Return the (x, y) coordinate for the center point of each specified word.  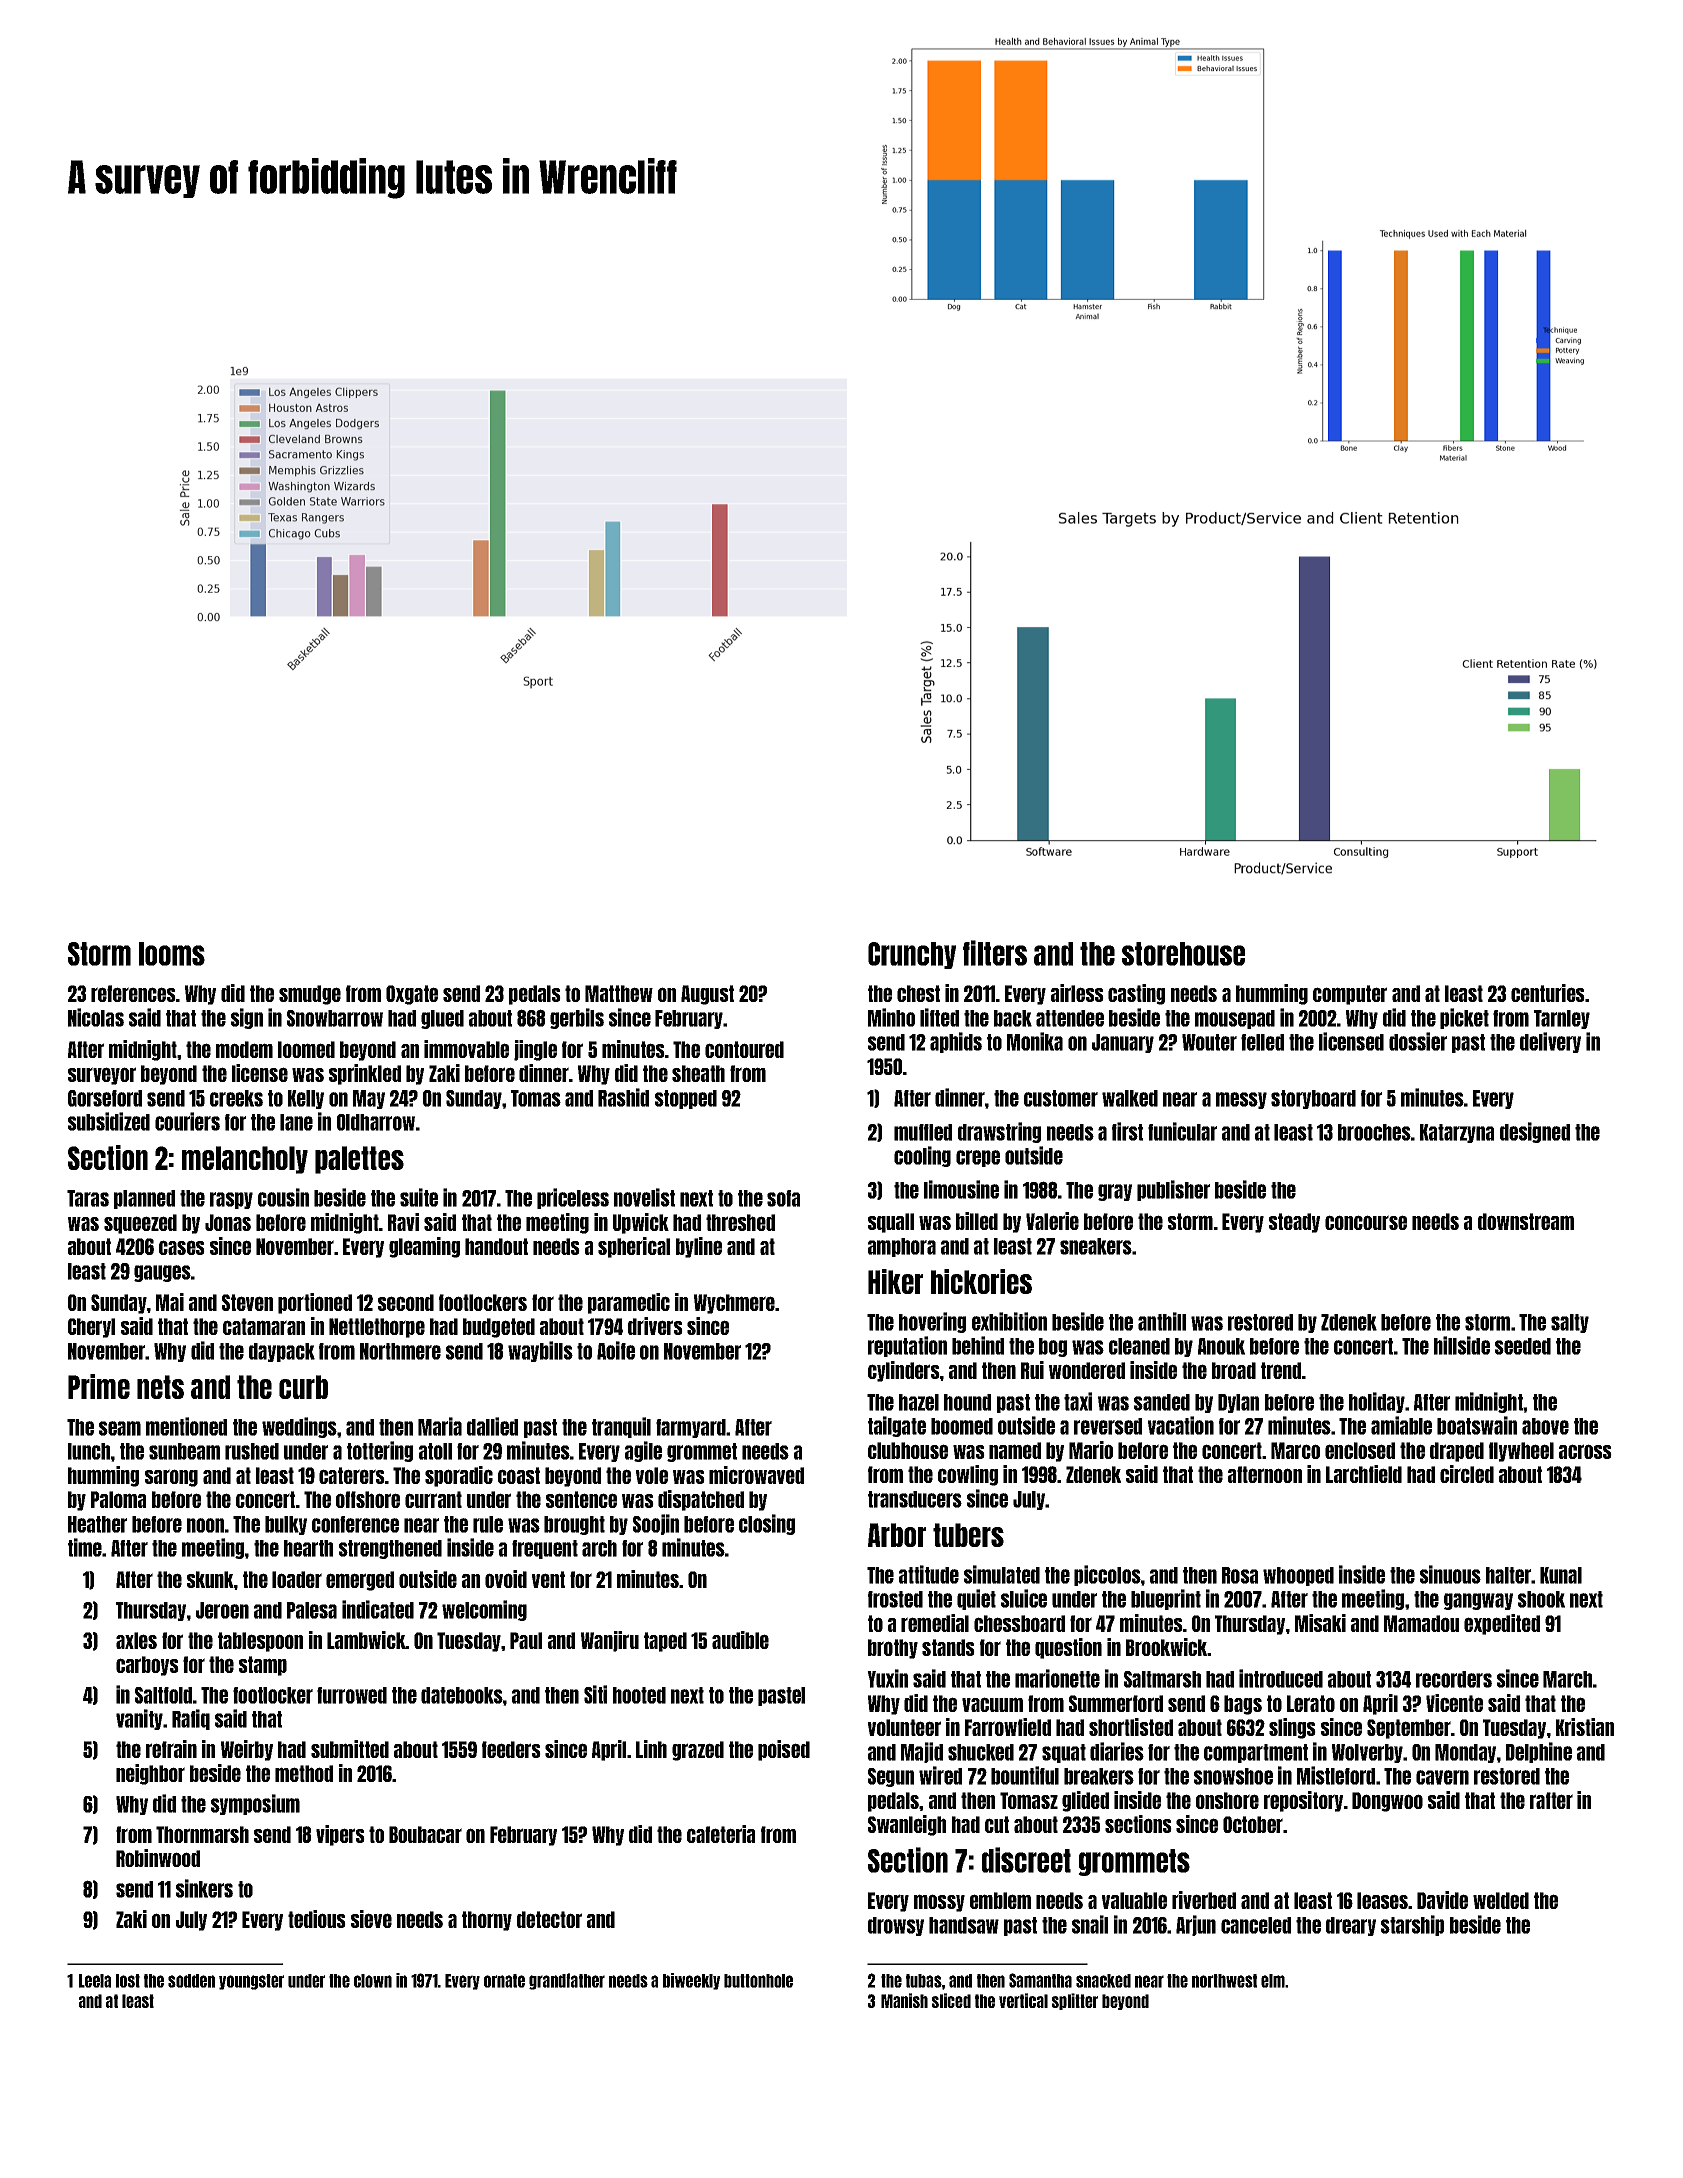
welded (1501, 1900)
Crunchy (912, 955)
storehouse (1183, 954)
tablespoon (260, 1642)
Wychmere (734, 1304)
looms (172, 954)
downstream (1526, 1221)
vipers (340, 1835)
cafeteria (721, 1834)
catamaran (264, 1326)
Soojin (656, 1524)
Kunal (1561, 1575)
